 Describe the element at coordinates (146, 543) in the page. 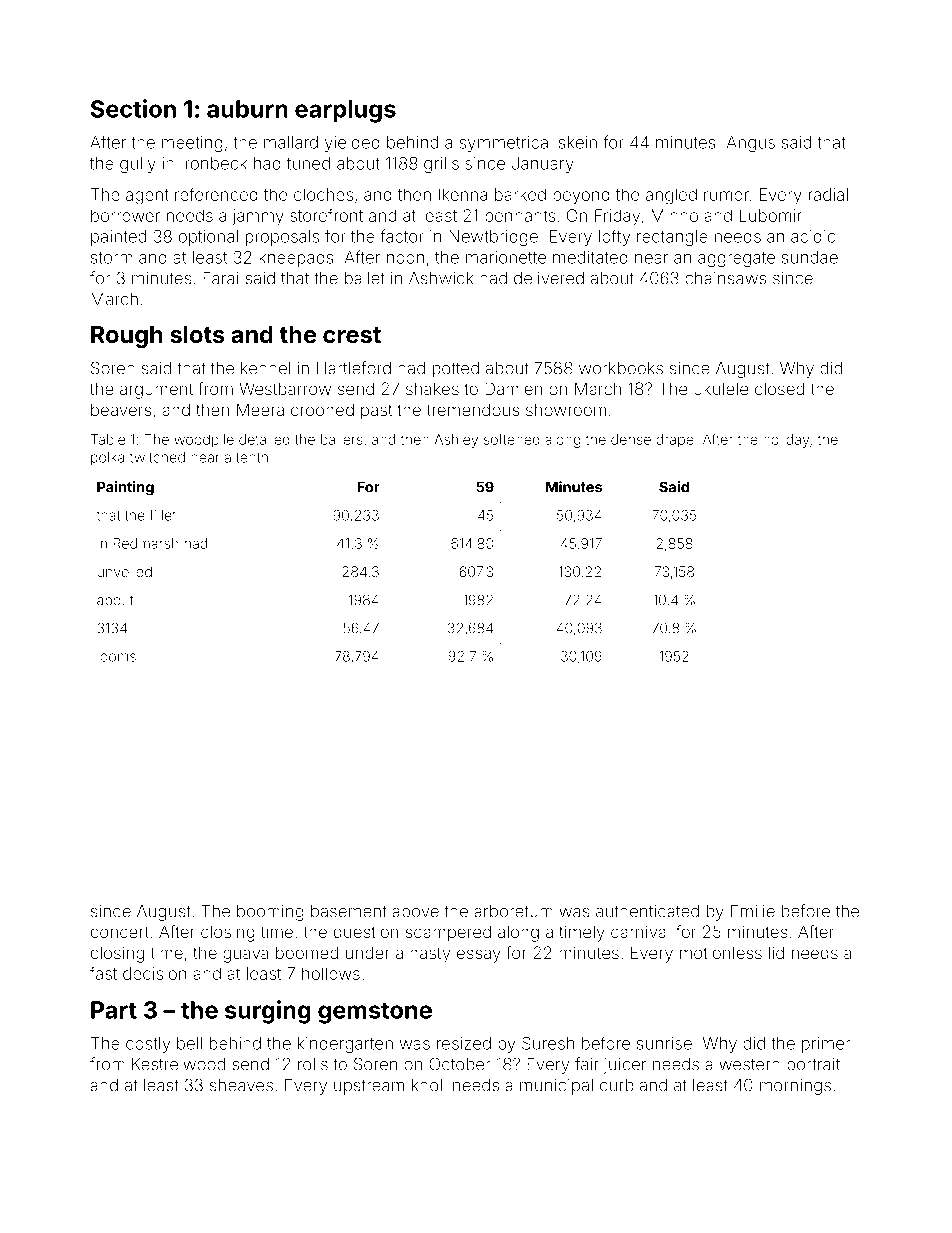

I see `Redmarsh` at that location.
